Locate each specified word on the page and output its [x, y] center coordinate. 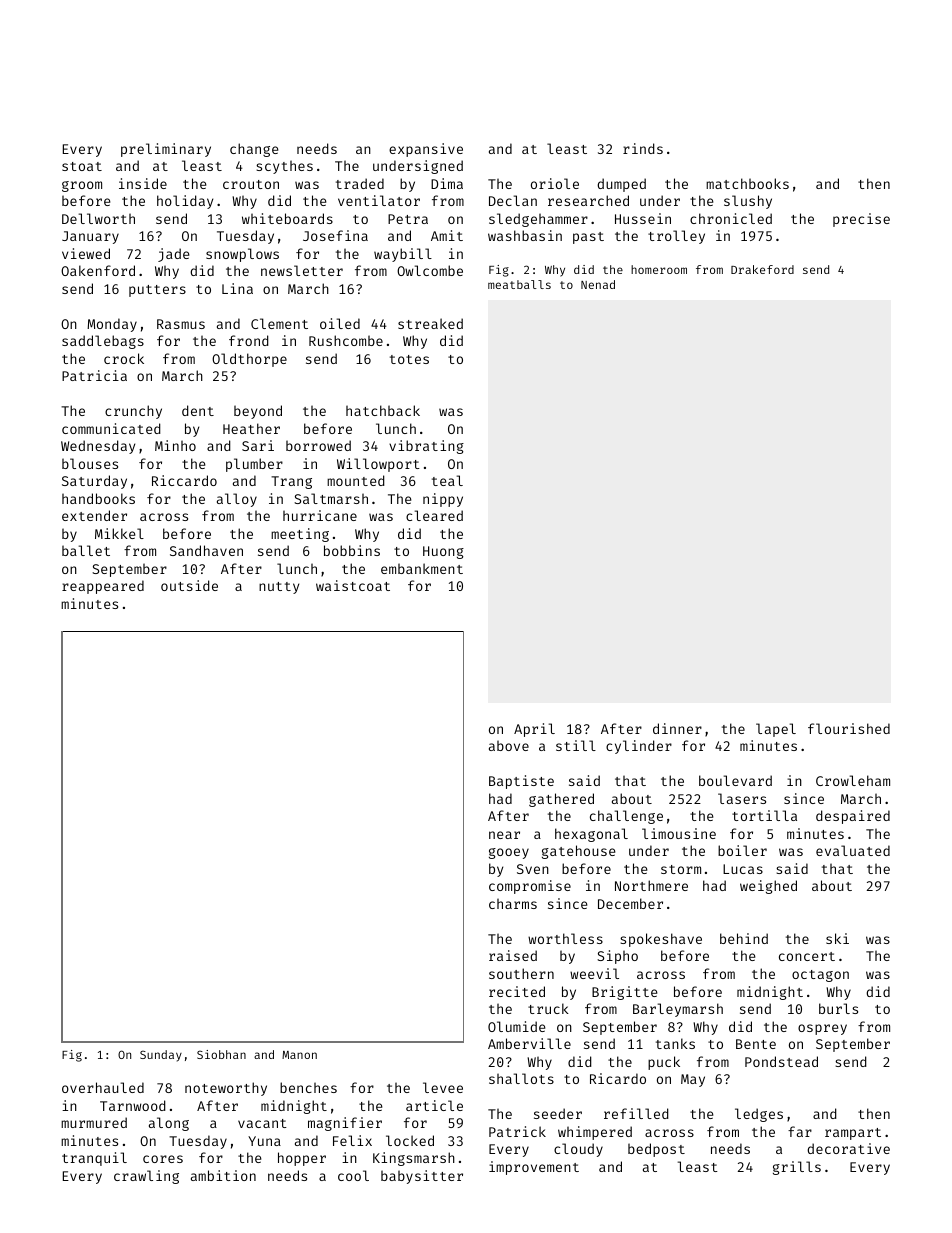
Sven [533, 869]
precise [861, 220]
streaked [430, 323]
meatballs [519, 284]
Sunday [161, 1056]
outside [189, 585]
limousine [679, 833]
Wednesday [98, 447]
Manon [299, 1055]
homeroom [659, 269]
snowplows [242, 255]
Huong [443, 552]
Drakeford [762, 269]
